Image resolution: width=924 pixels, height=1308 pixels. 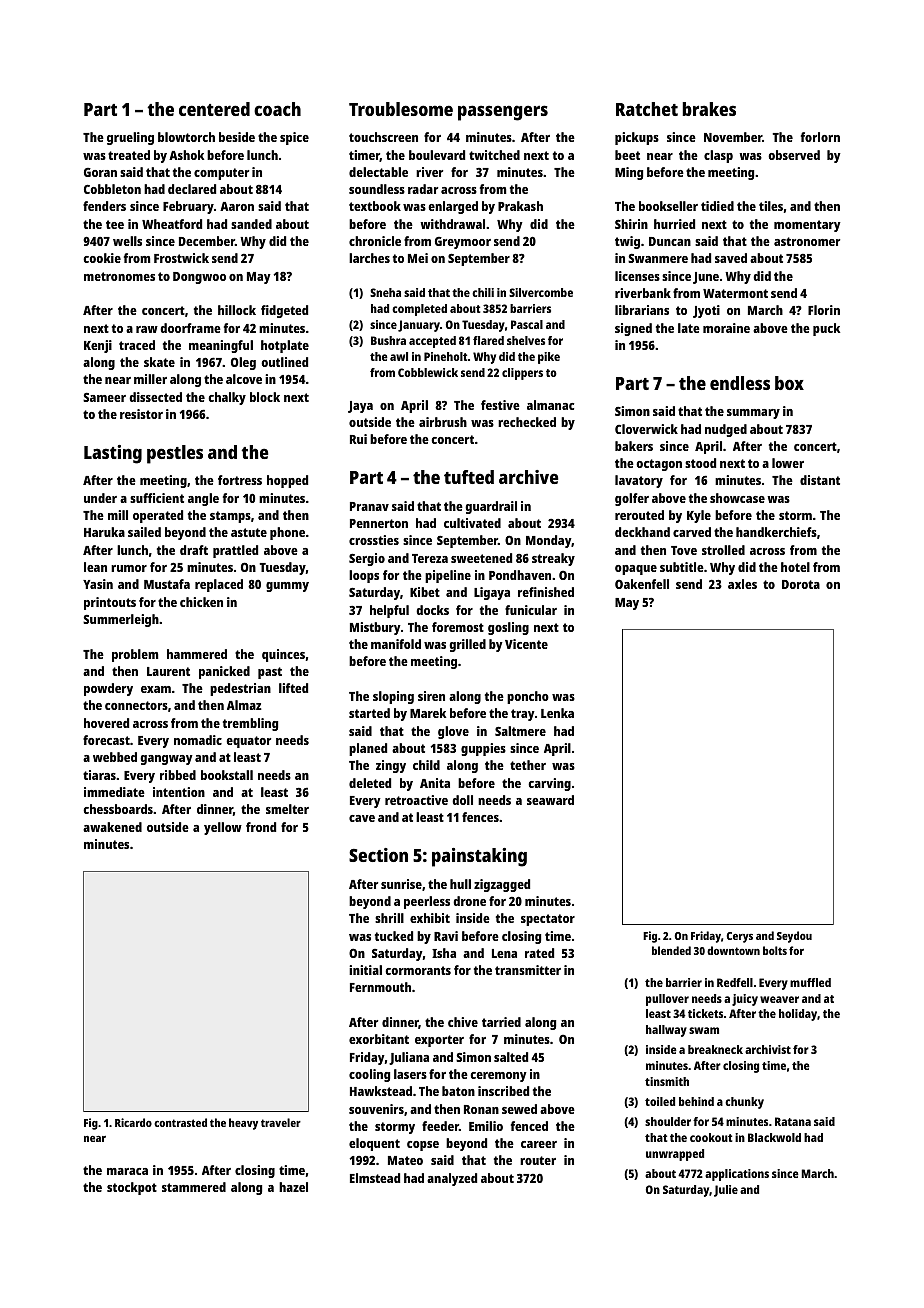 What do you see at coordinates (369, 258) in the screenshot?
I see `larches` at bounding box center [369, 258].
